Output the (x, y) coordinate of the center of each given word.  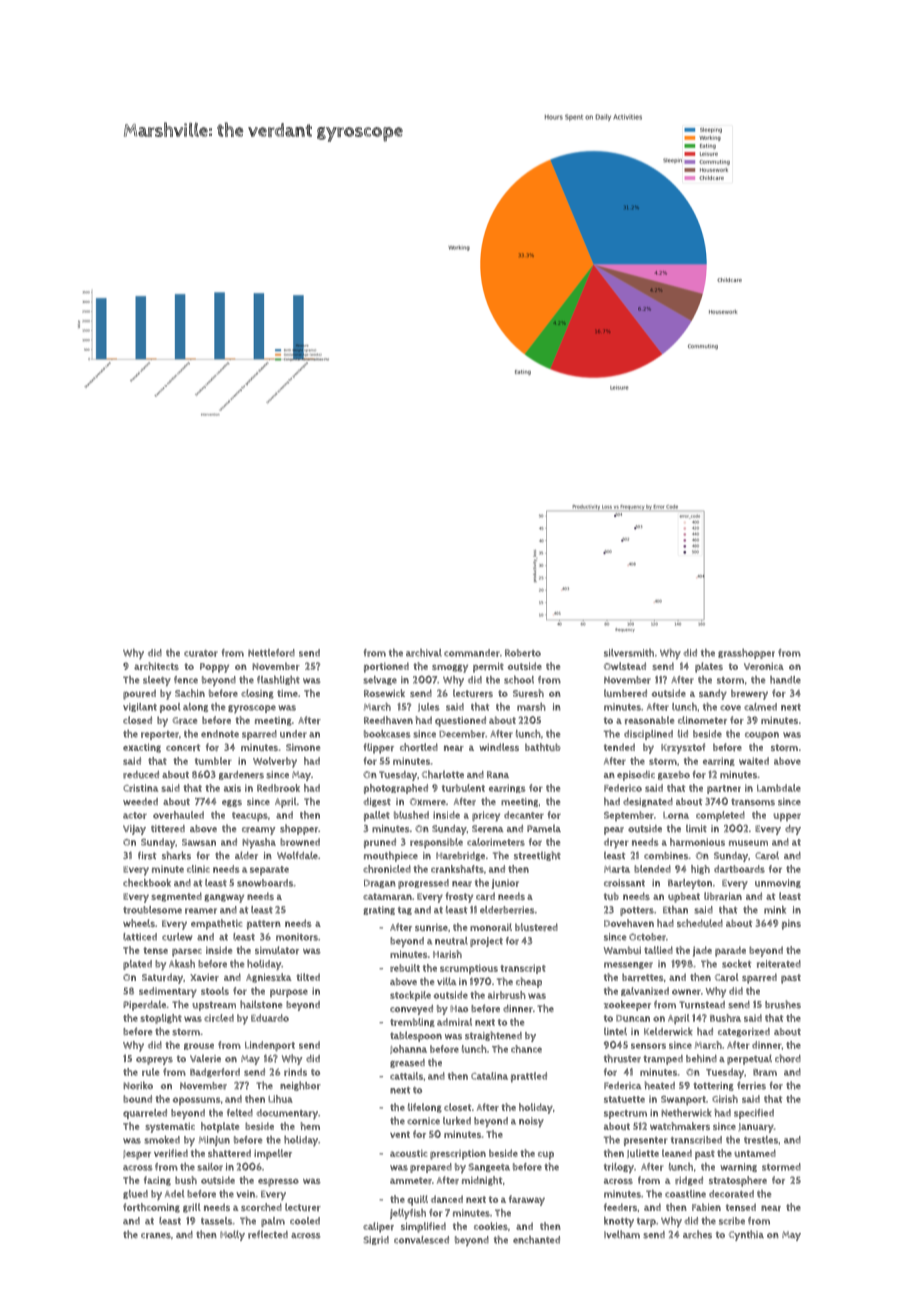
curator (201, 653)
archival (424, 653)
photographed (396, 789)
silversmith (629, 653)
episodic (636, 776)
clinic (198, 869)
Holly (232, 1235)
